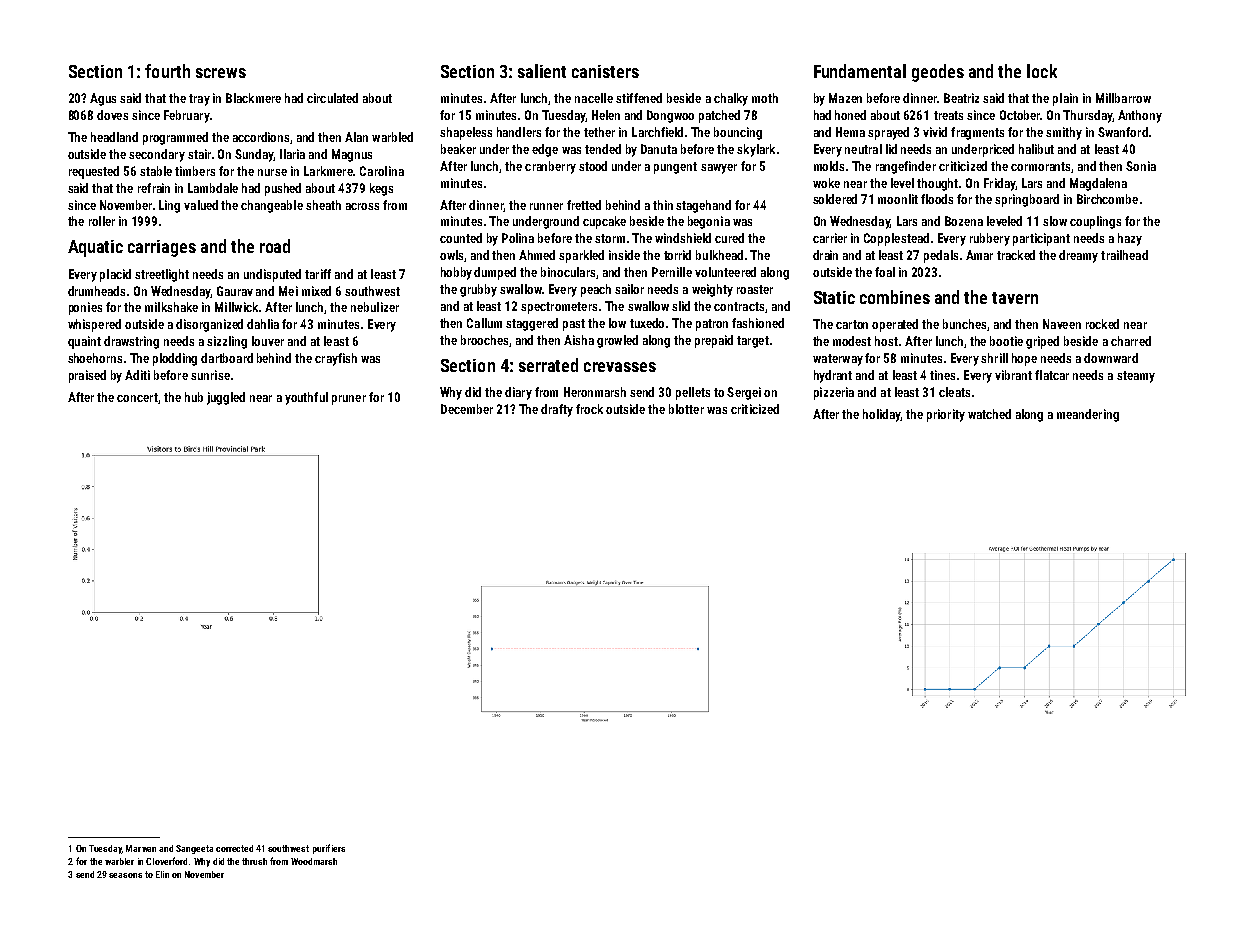  I want to click on steamy, so click(1136, 377).
